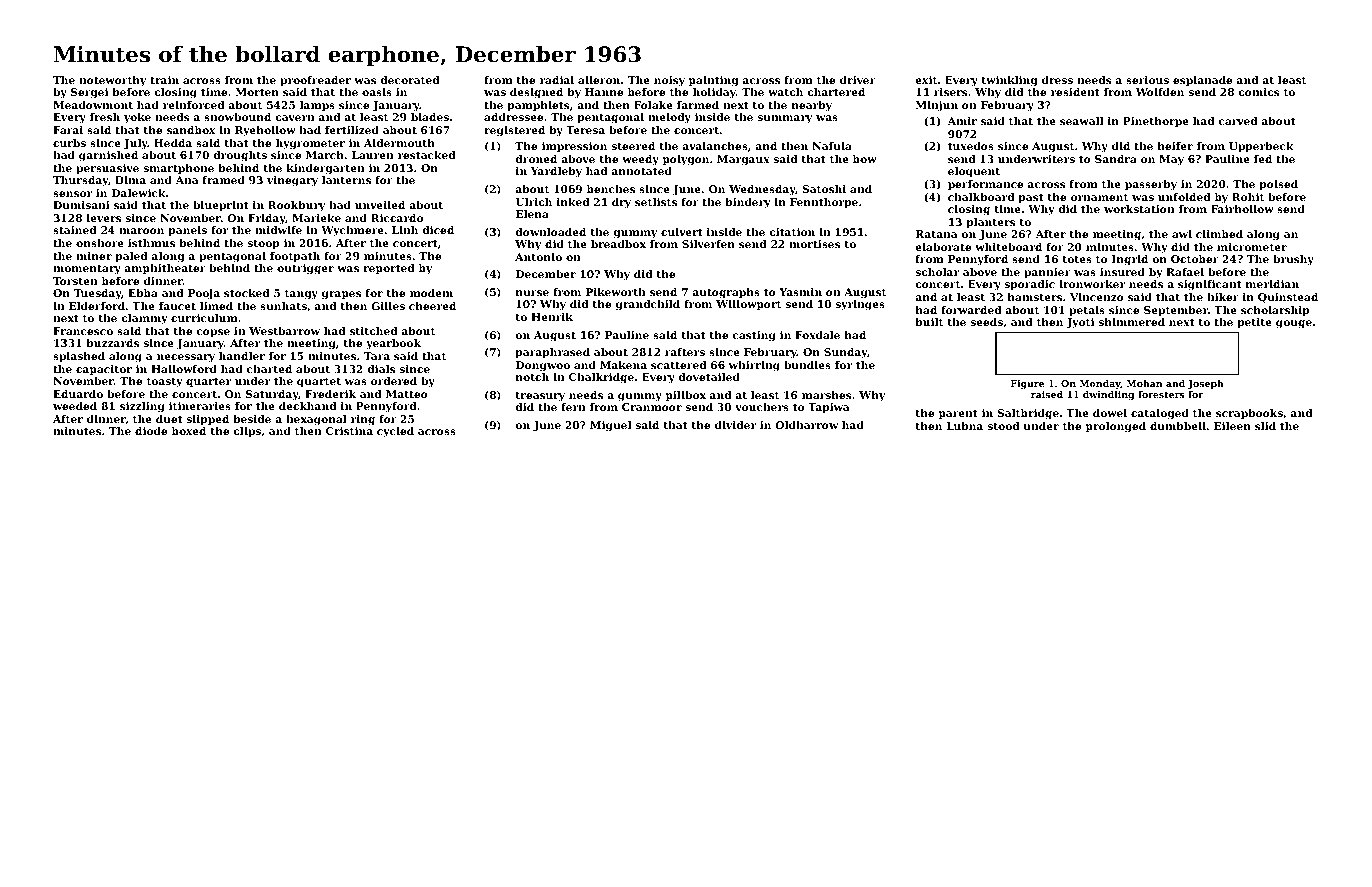  Describe the element at coordinates (686, 396) in the screenshot. I see `pillbox` at that location.
